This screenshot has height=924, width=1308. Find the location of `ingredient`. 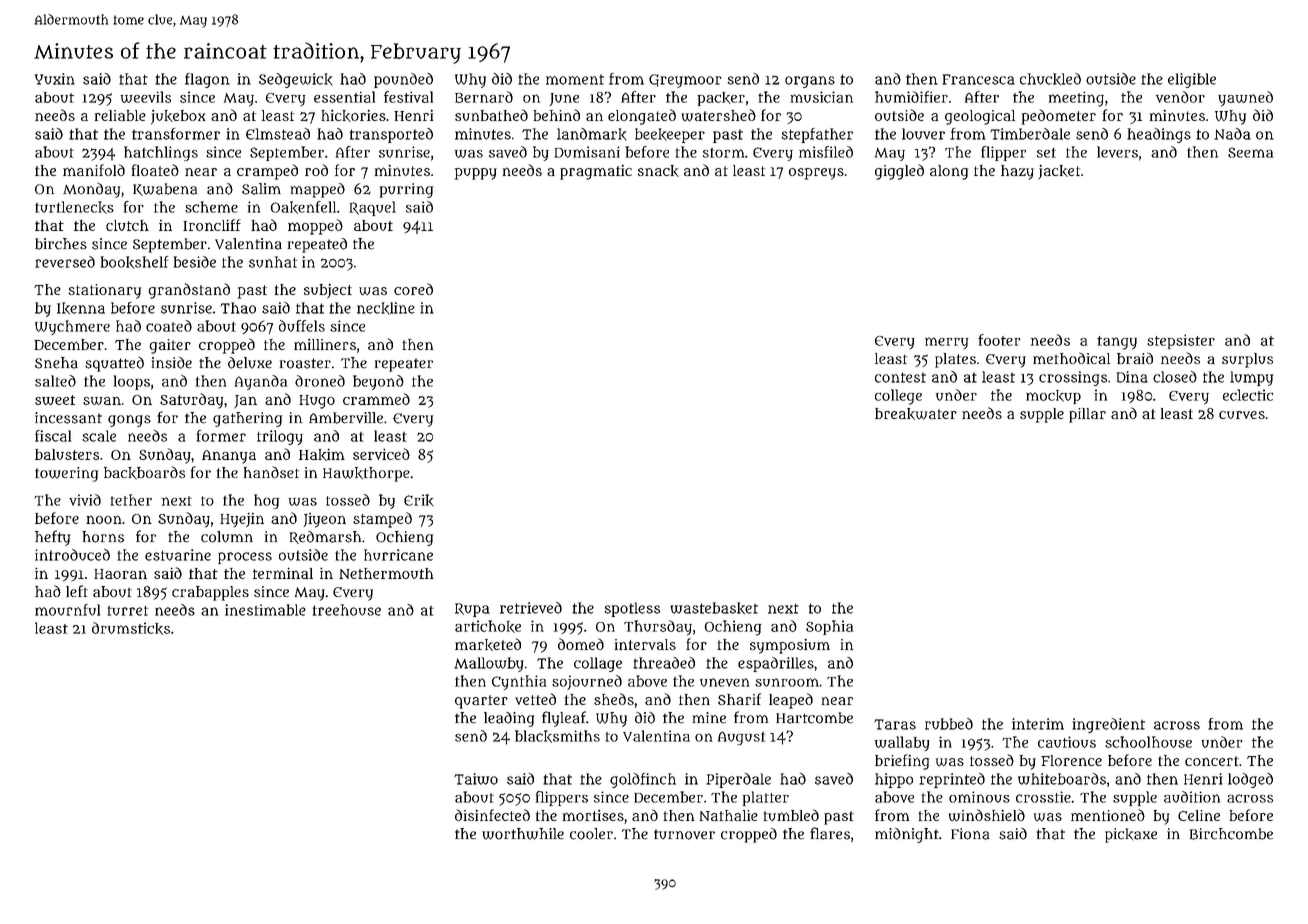

ingredient is located at coordinates (1108, 725).
